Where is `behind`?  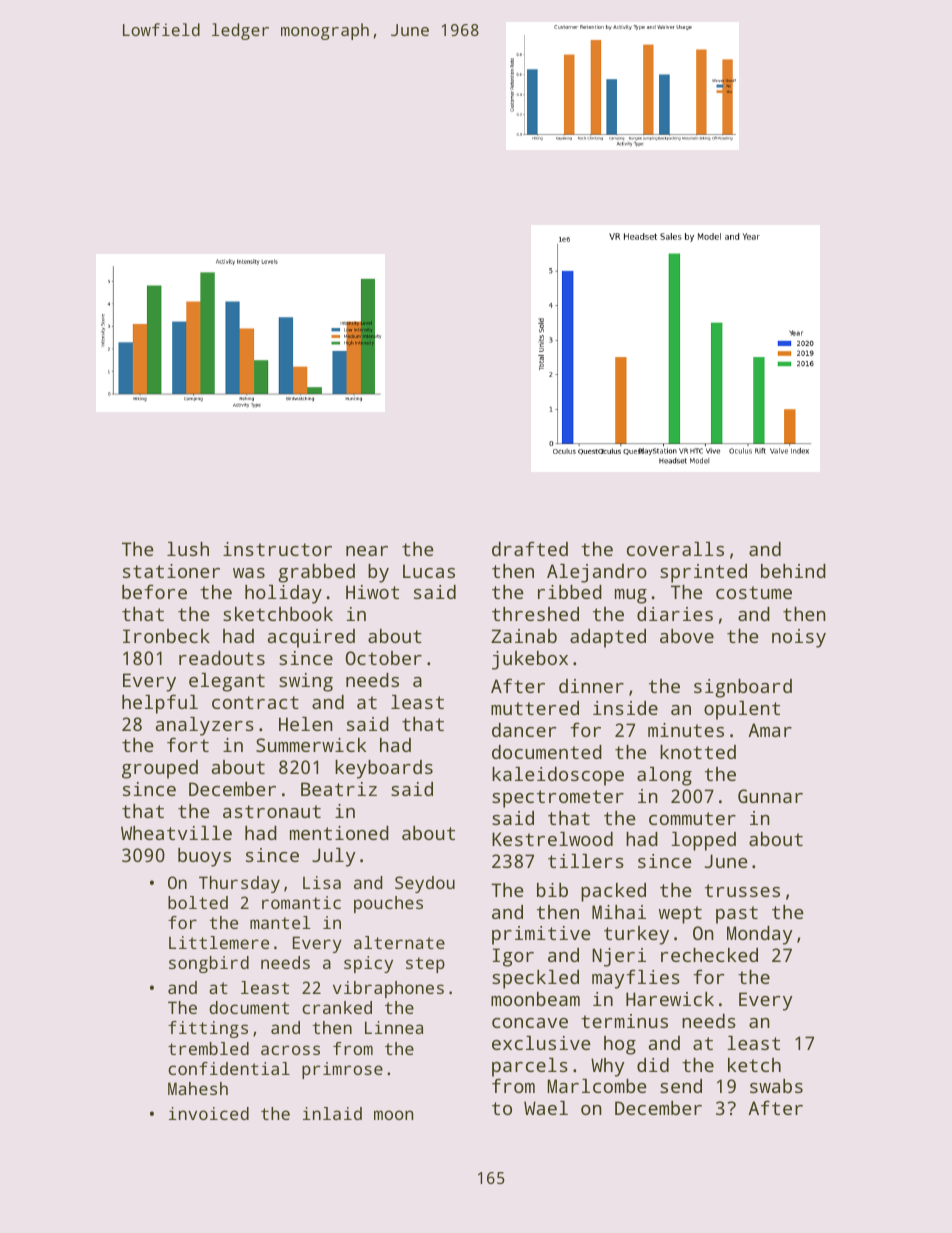 behind is located at coordinates (793, 571).
